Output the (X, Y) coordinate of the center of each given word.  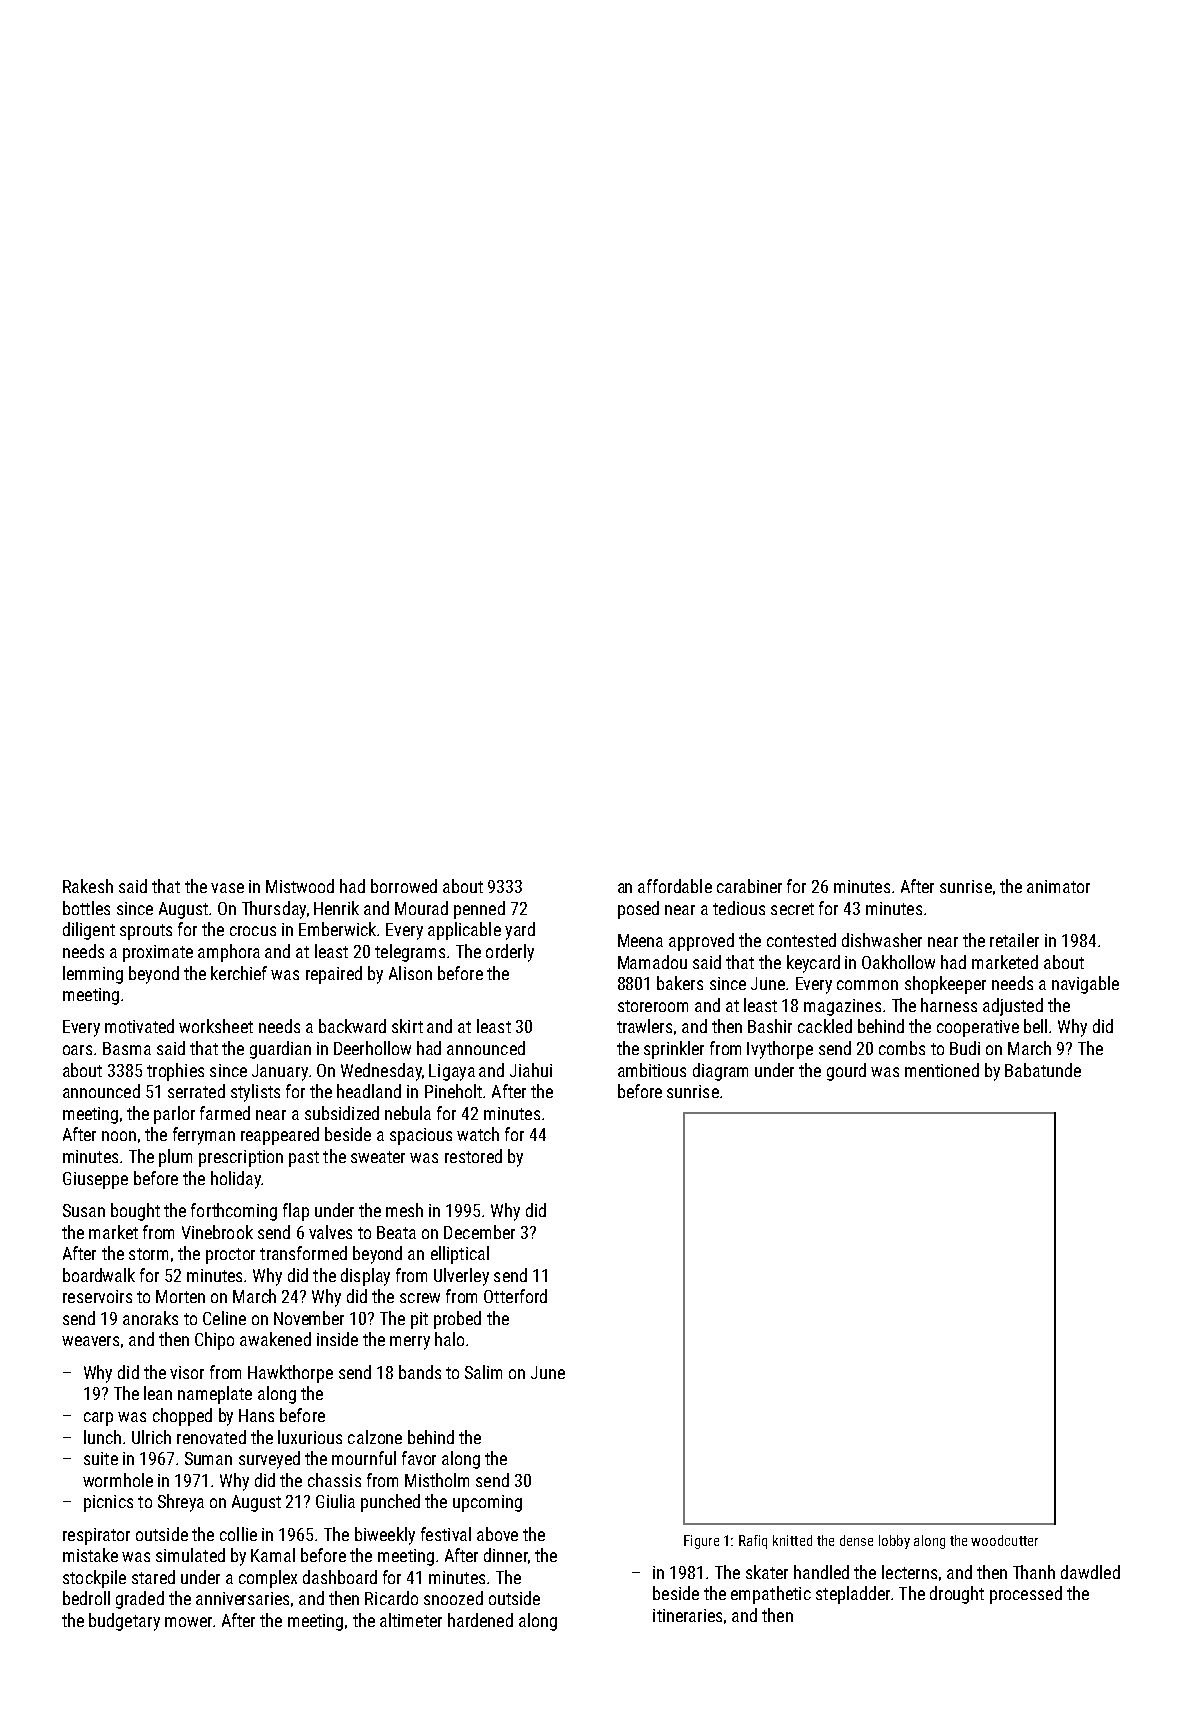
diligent (89, 931)
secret (792, 909)
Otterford (515, 1296)
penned (479, 910)
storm (148, 1254)
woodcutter (1004, 1540)
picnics (108, 1503)
